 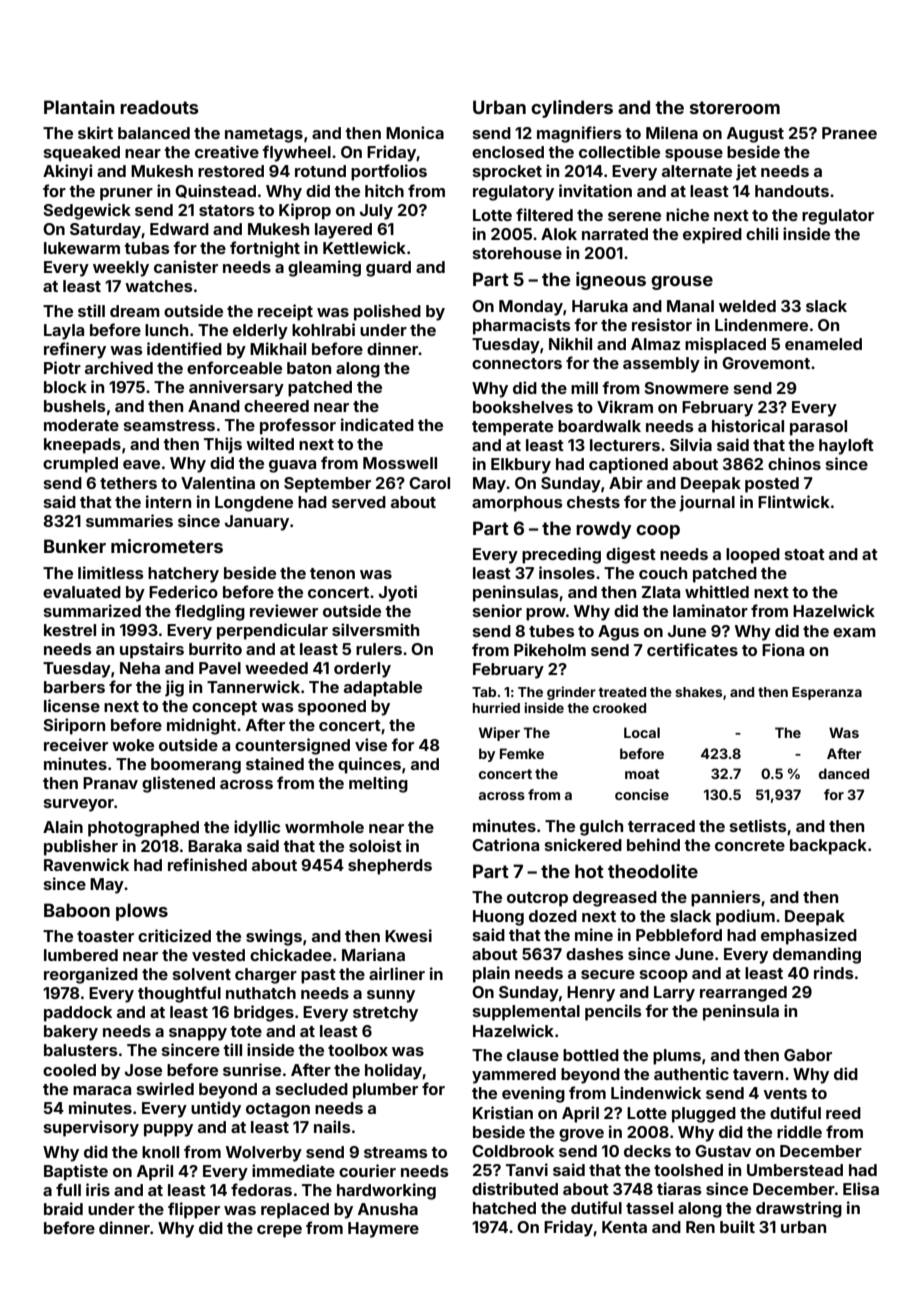 What do you see at coordinates (828, 847) in the screenshot?
I see `backpack` at bounding box center [828, 847].
